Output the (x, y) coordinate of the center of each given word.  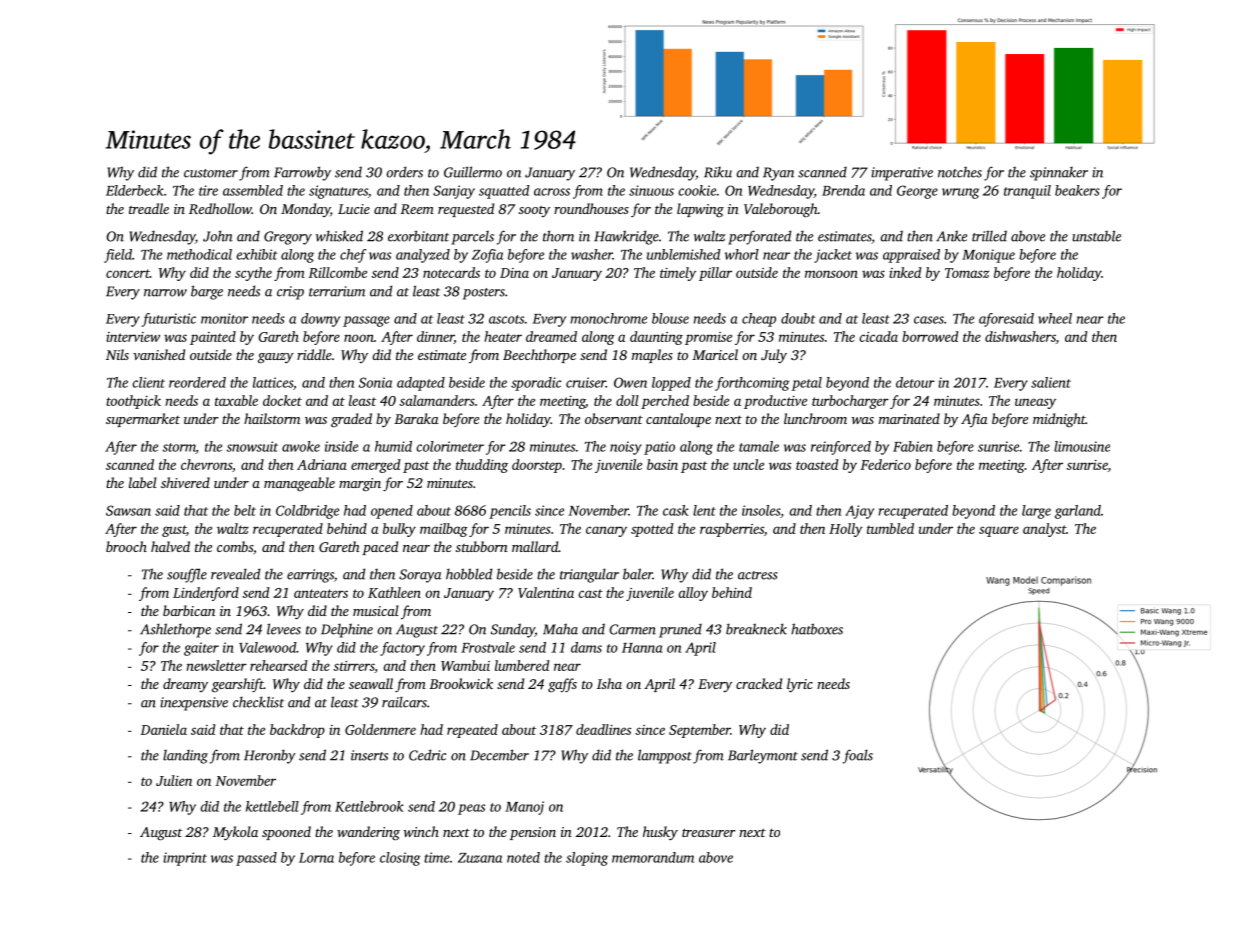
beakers (1077, 190)
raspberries (732, 530)
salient (1051, 382)
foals (858, 756)
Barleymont (763, 756)
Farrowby (302, 173)
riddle (314, 354)
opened (392, 512)
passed (256, 859)
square (999, 531)
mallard (535, 546)
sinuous (651, 190)
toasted (817, 464)
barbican (189, 610)
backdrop (297, 731)
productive (775, 402)
